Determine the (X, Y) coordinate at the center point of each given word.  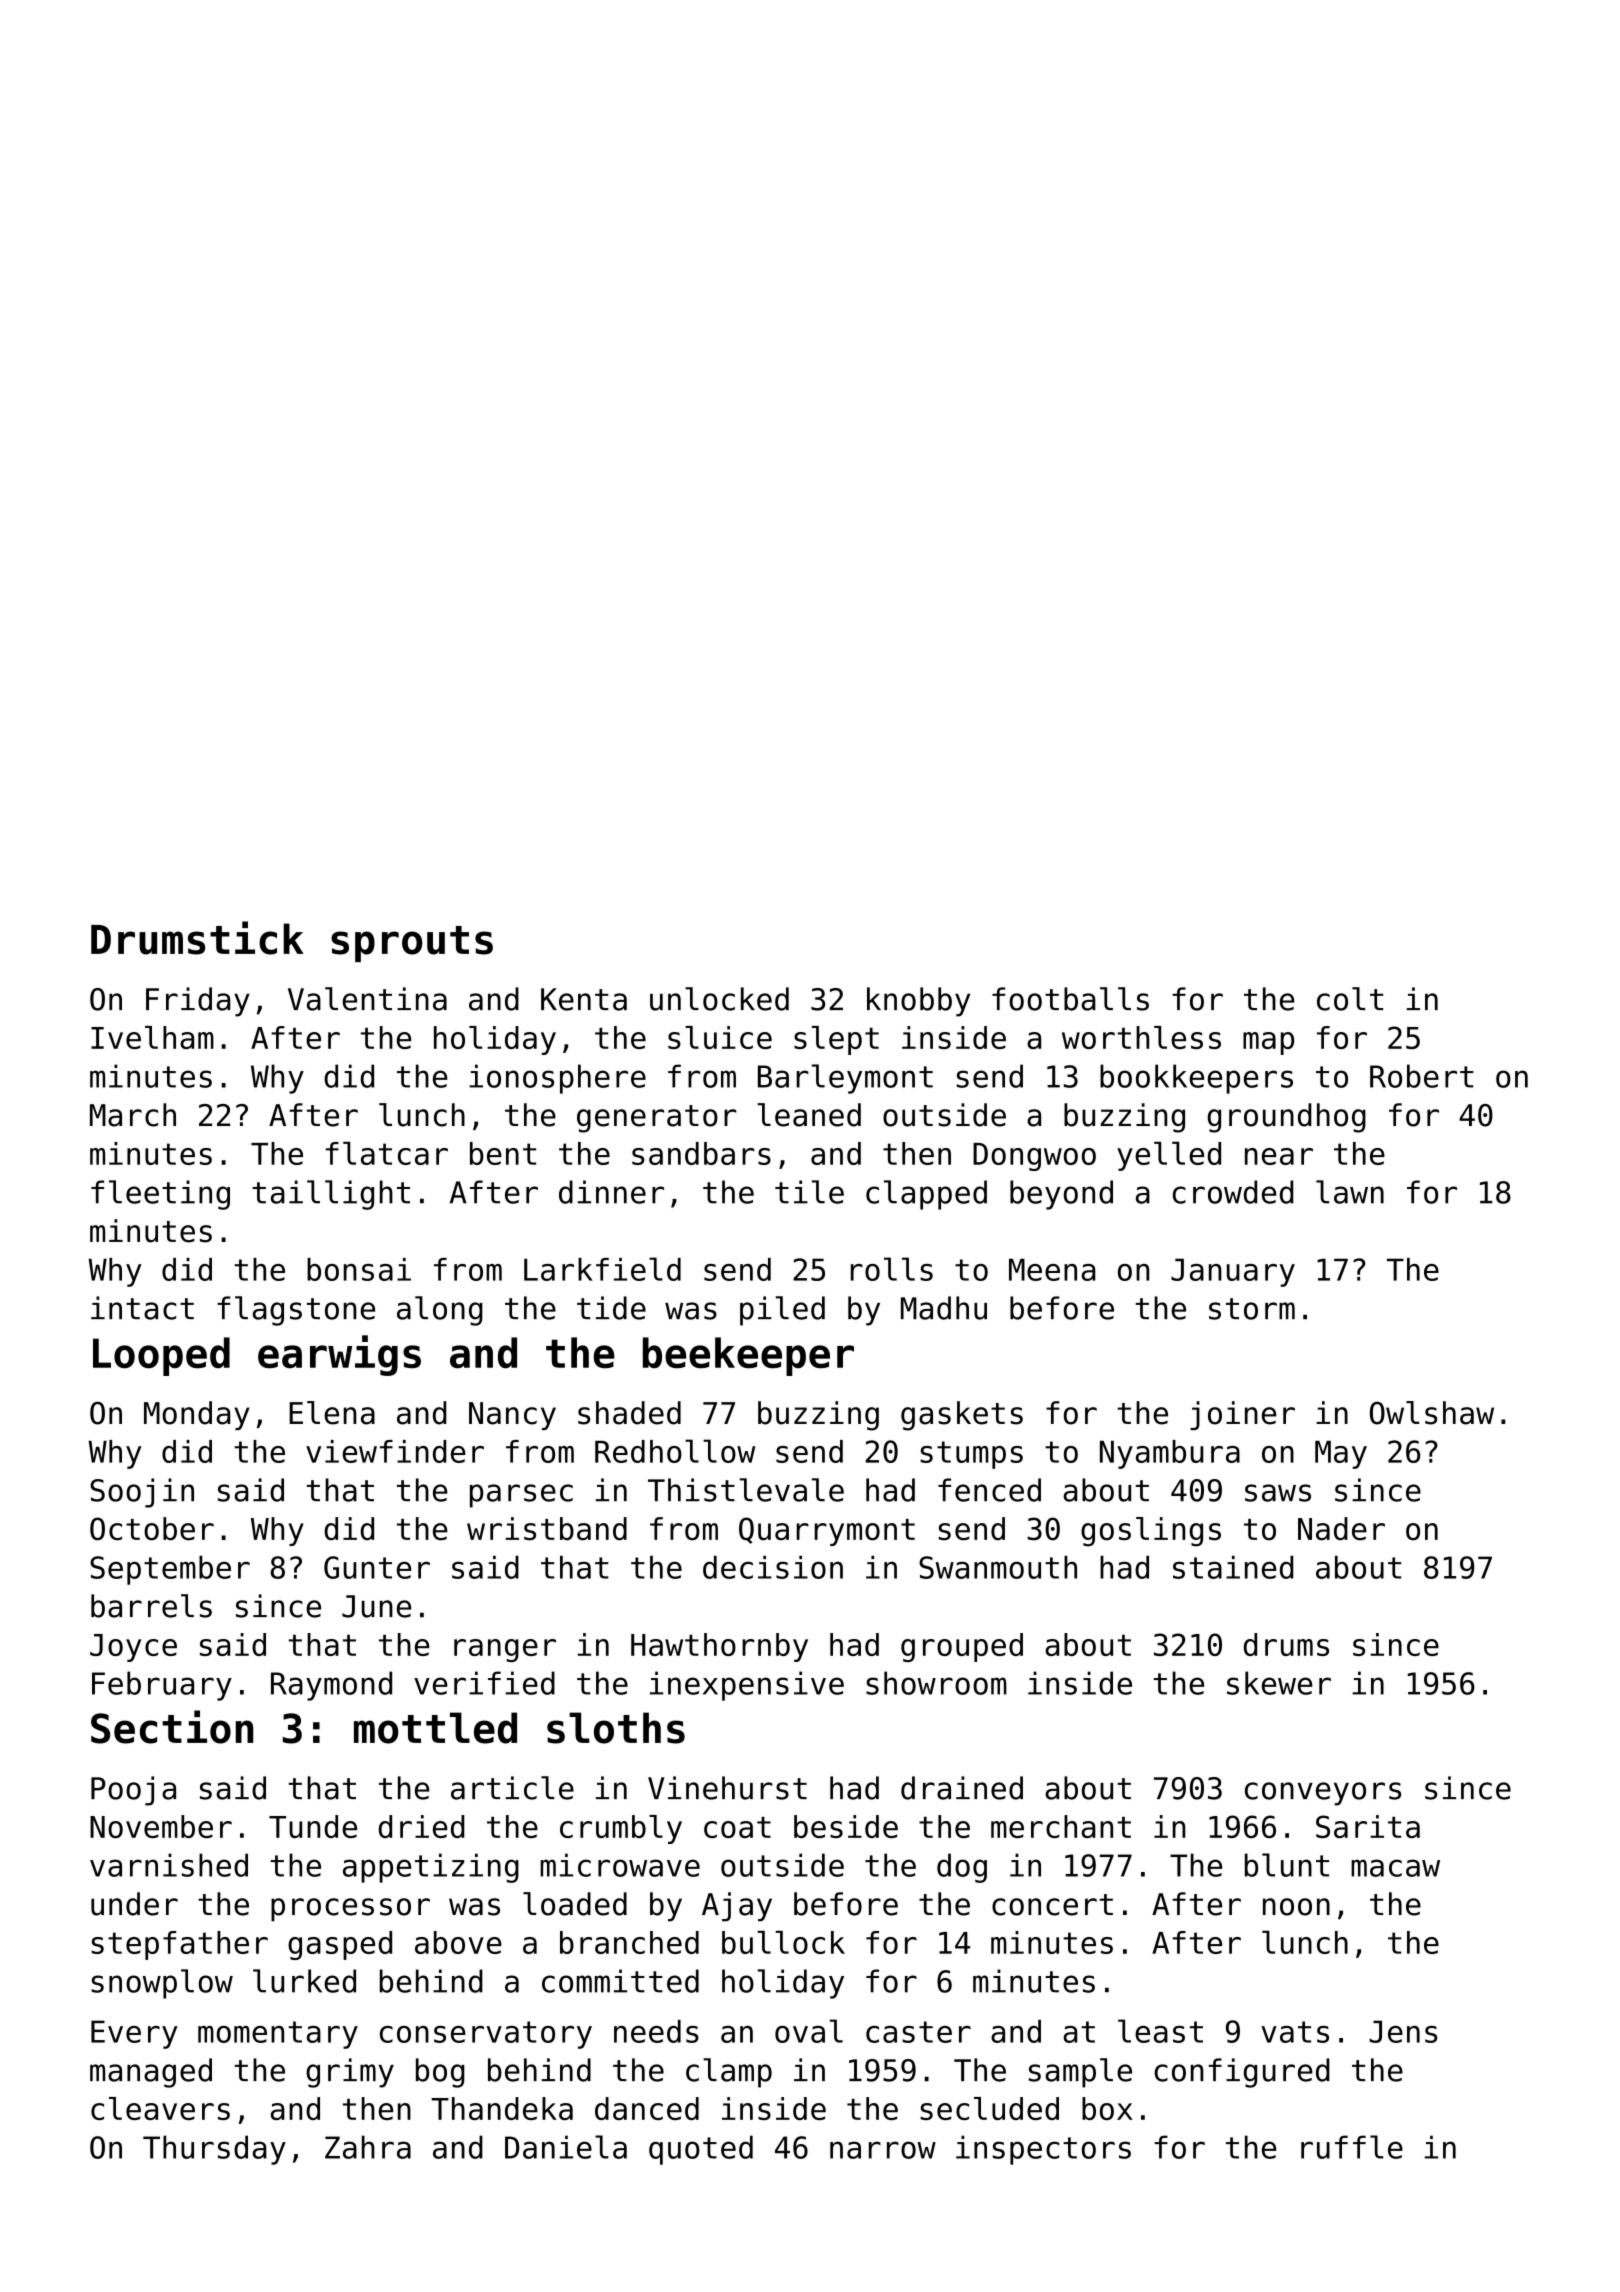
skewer (1279, 1683)
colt (1350, 999)
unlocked (719, 999)
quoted (701, 2150)
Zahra (368, 2147)
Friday (198, 1002)
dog (962, 1868)
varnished (169, 1865)
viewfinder (395, 1451)
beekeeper (748, 1356)
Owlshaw (1432, 1413)
